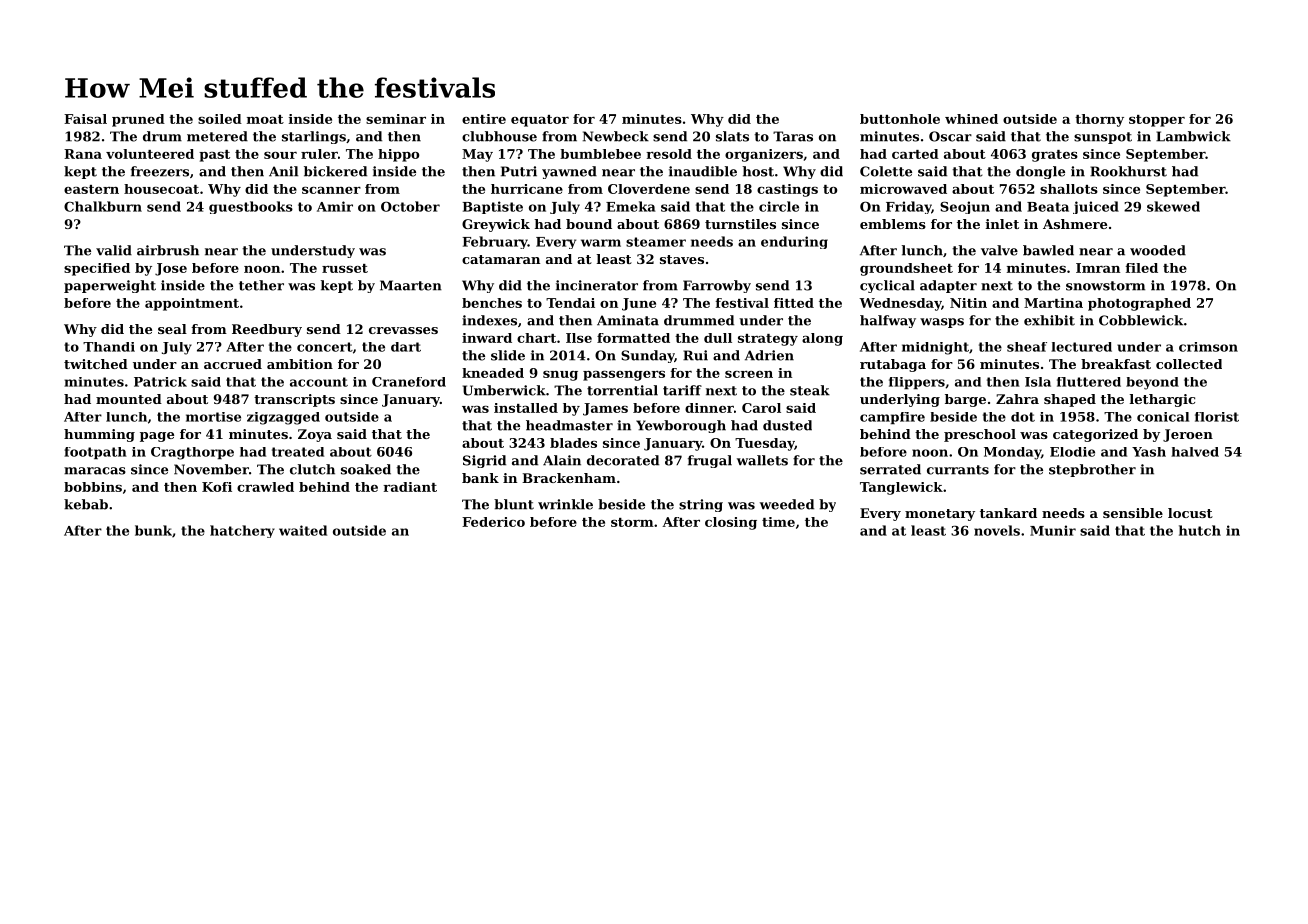  I want to click on clubhouse, so click(499, 136).
